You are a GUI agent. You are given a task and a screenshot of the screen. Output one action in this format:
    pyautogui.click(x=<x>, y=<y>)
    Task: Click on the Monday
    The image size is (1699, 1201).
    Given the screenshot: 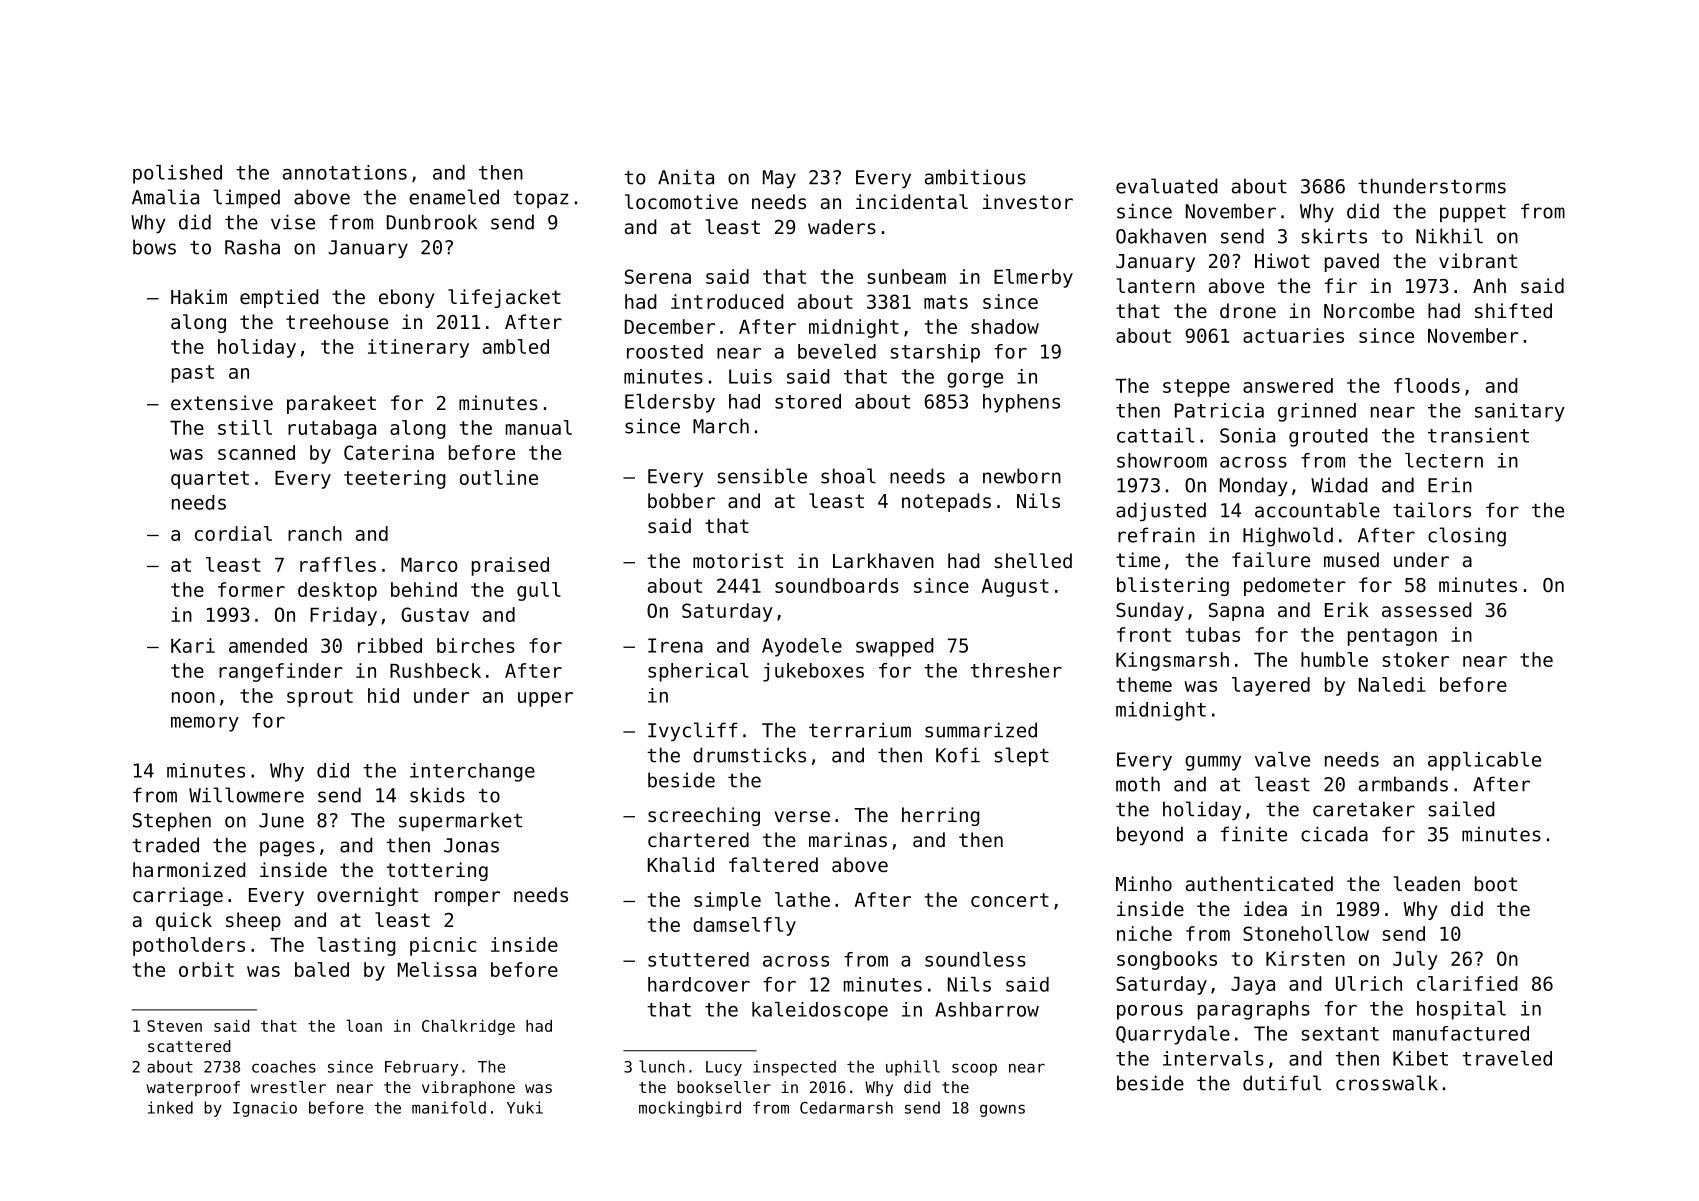 What is the action you would take?
    pyautogui.click(x=1254, y=486)
